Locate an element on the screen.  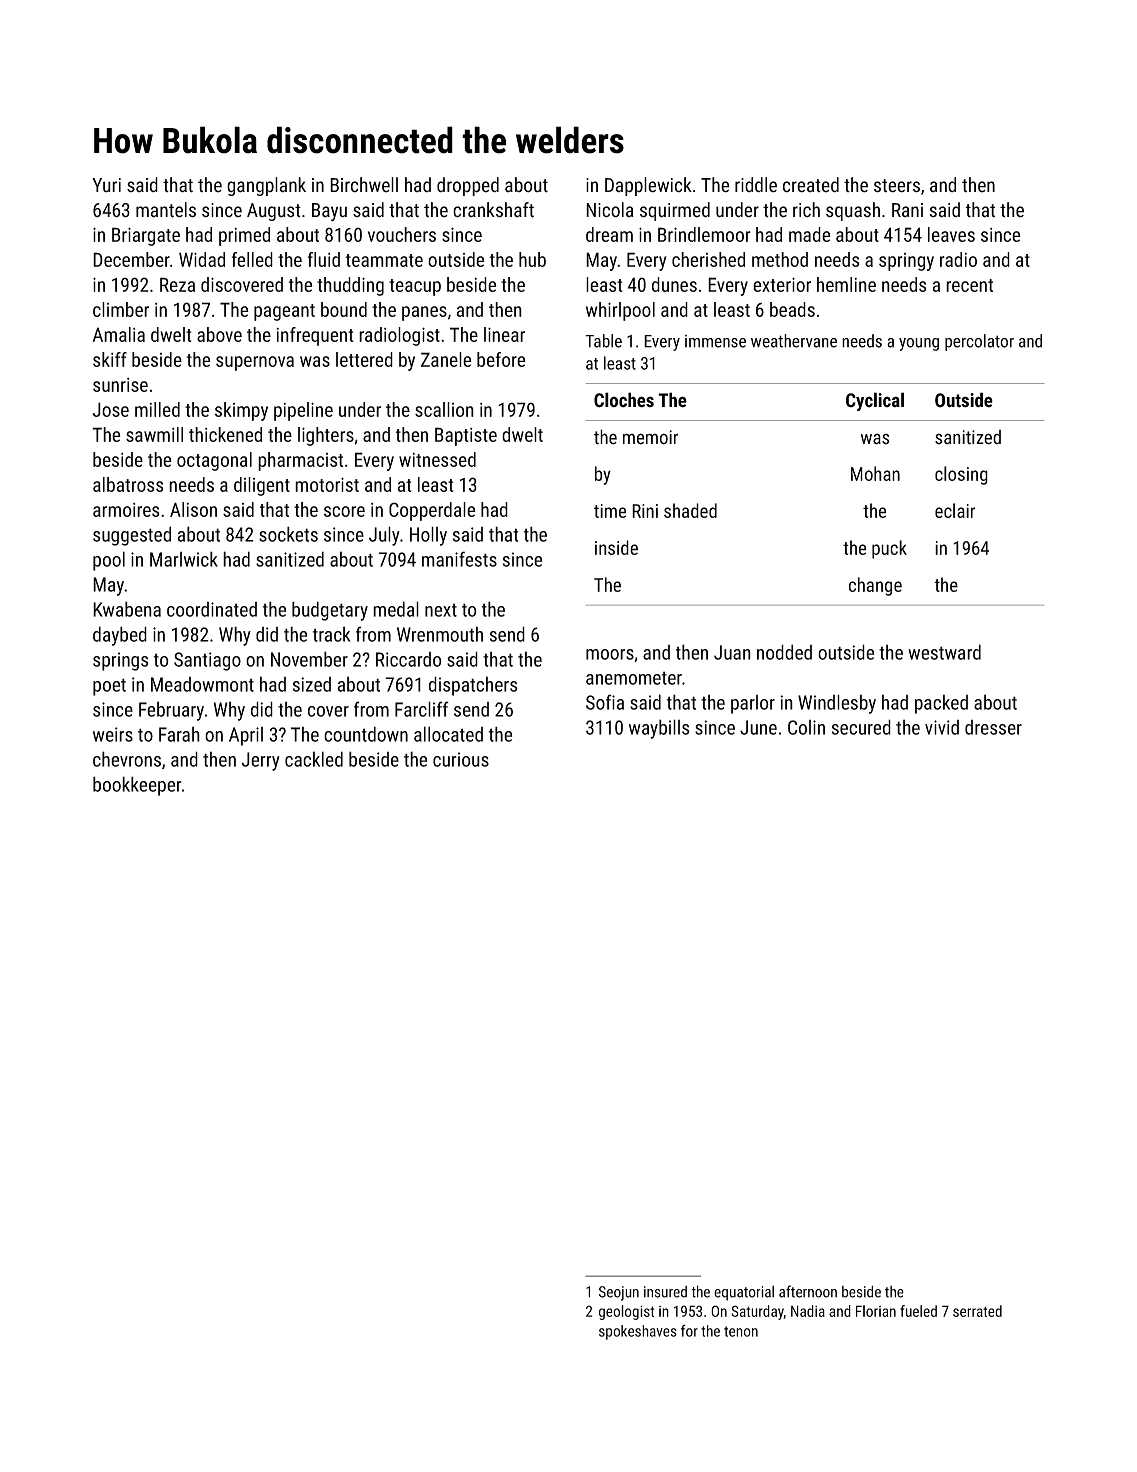
afternoon is located at coordinates (808, 1291).
